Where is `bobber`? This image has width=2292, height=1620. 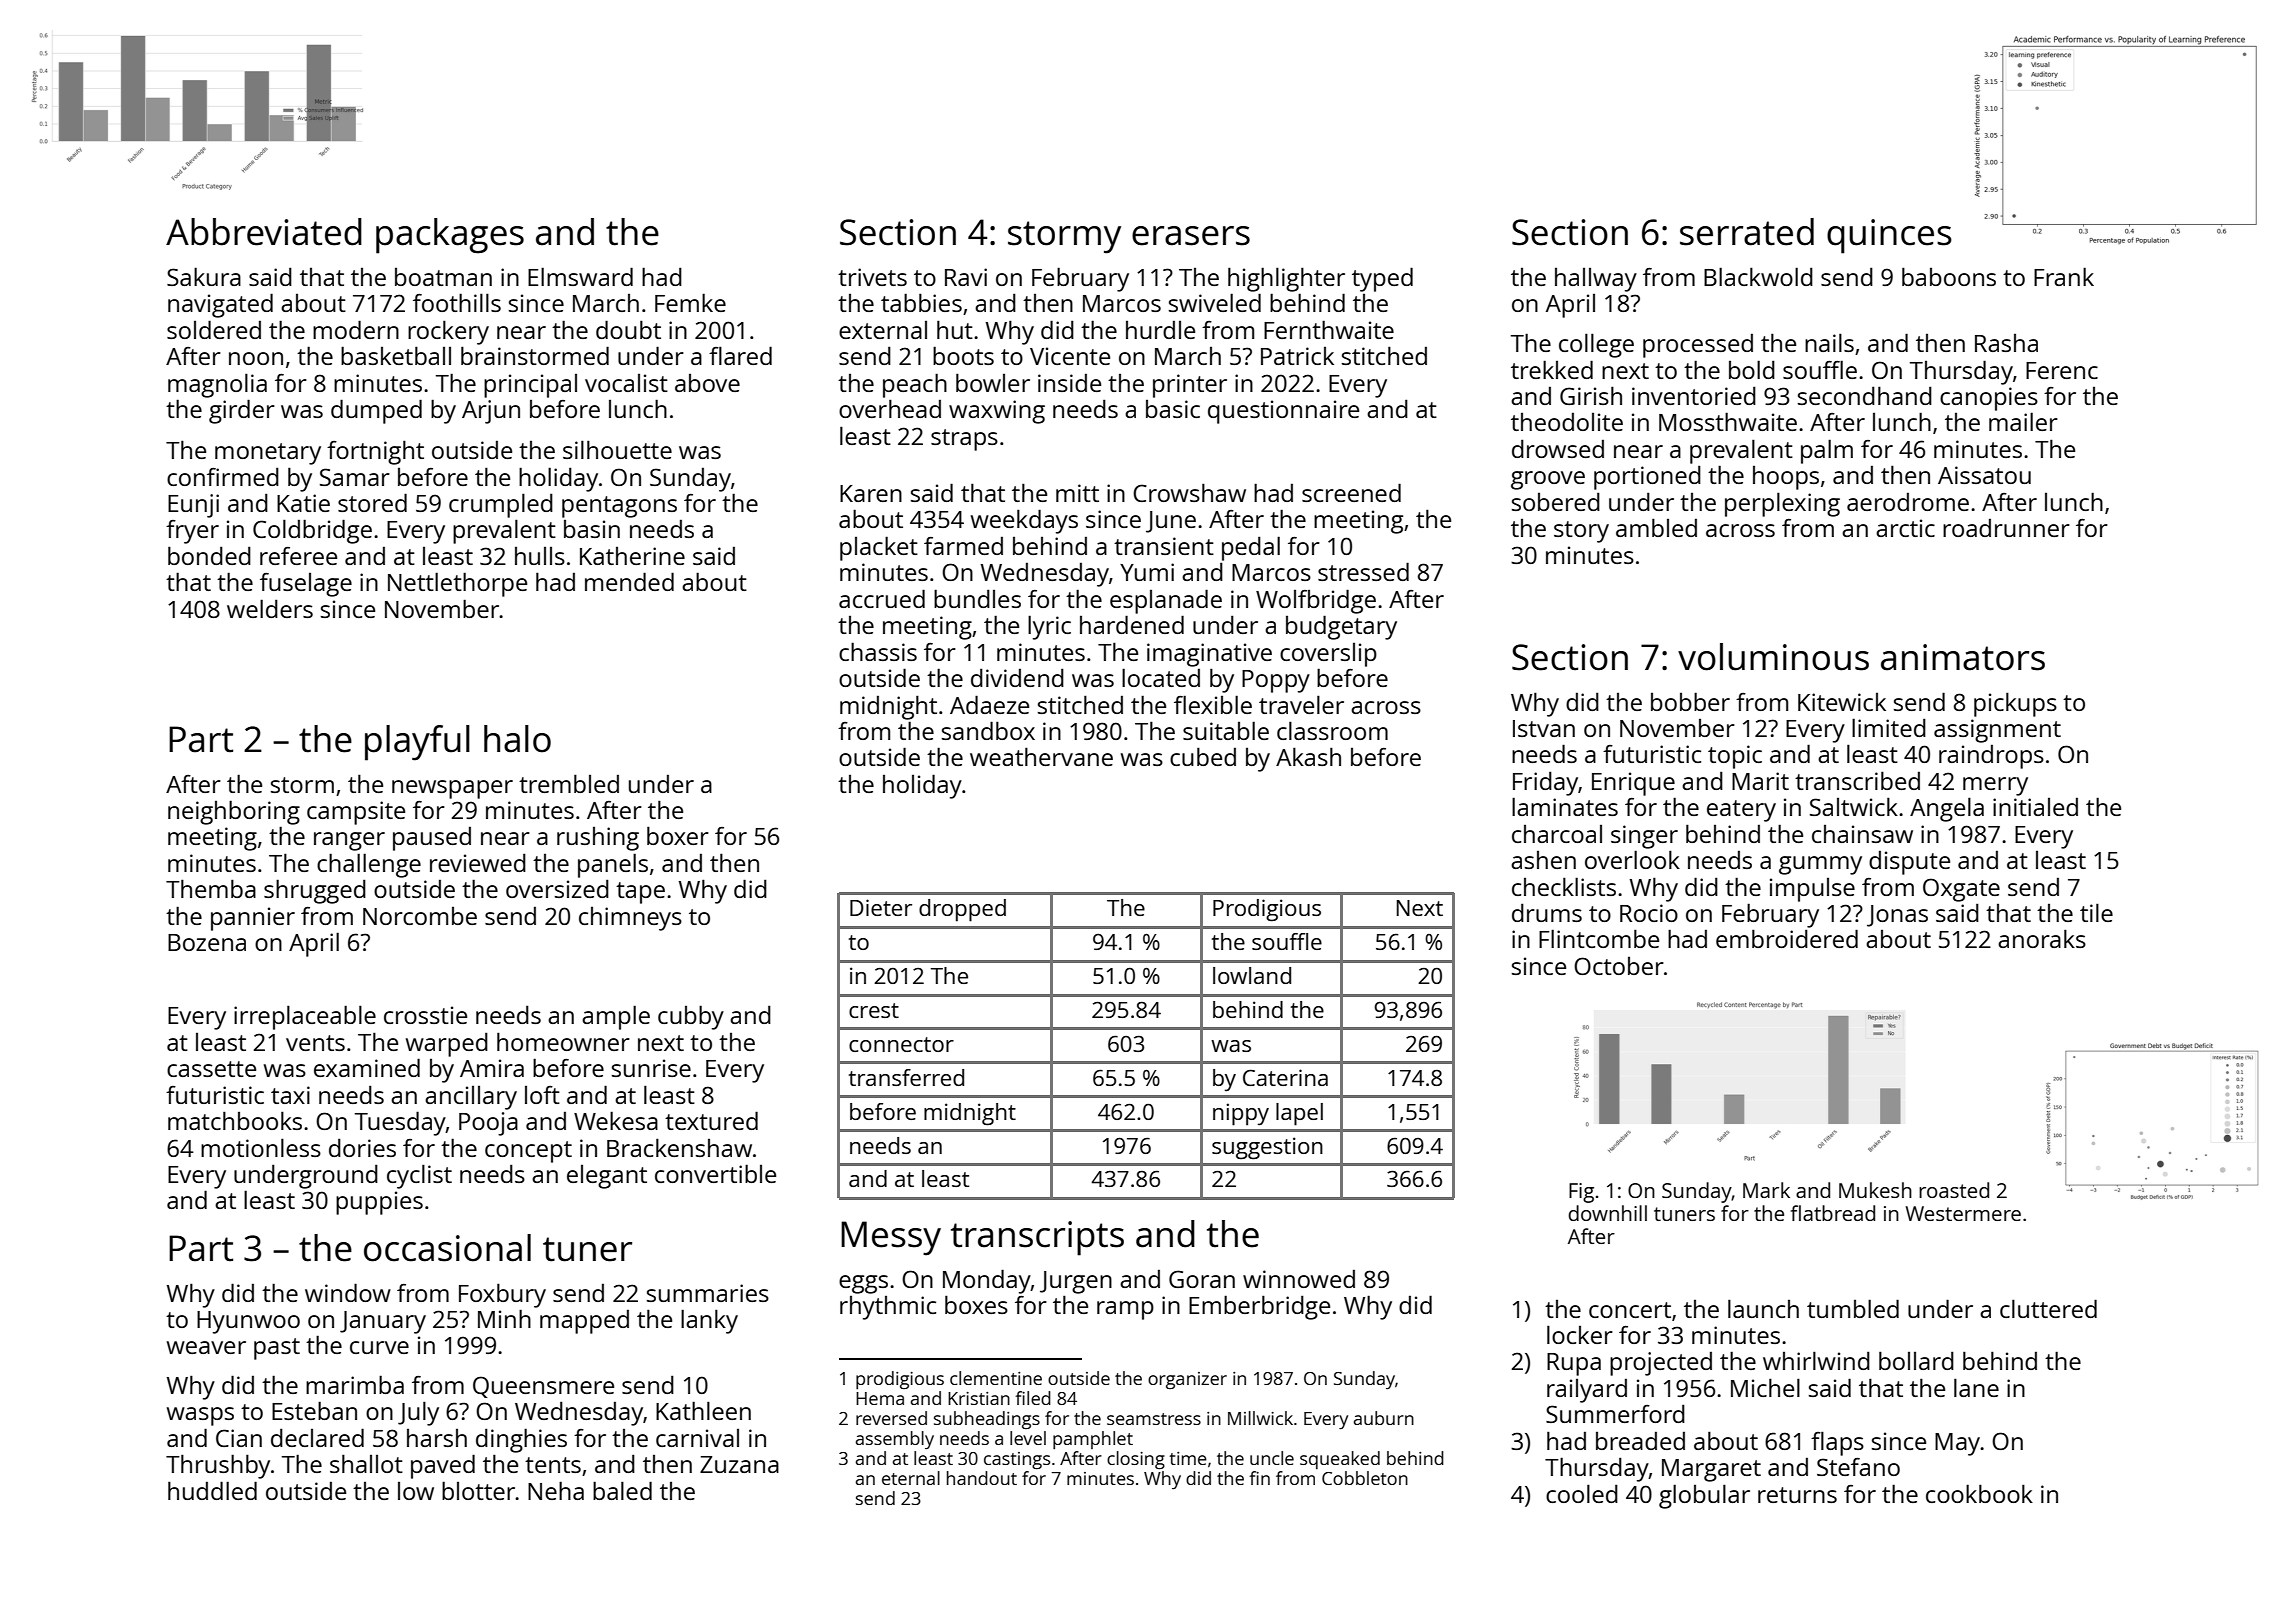 bobber is located at coordinates (1690, 701).
